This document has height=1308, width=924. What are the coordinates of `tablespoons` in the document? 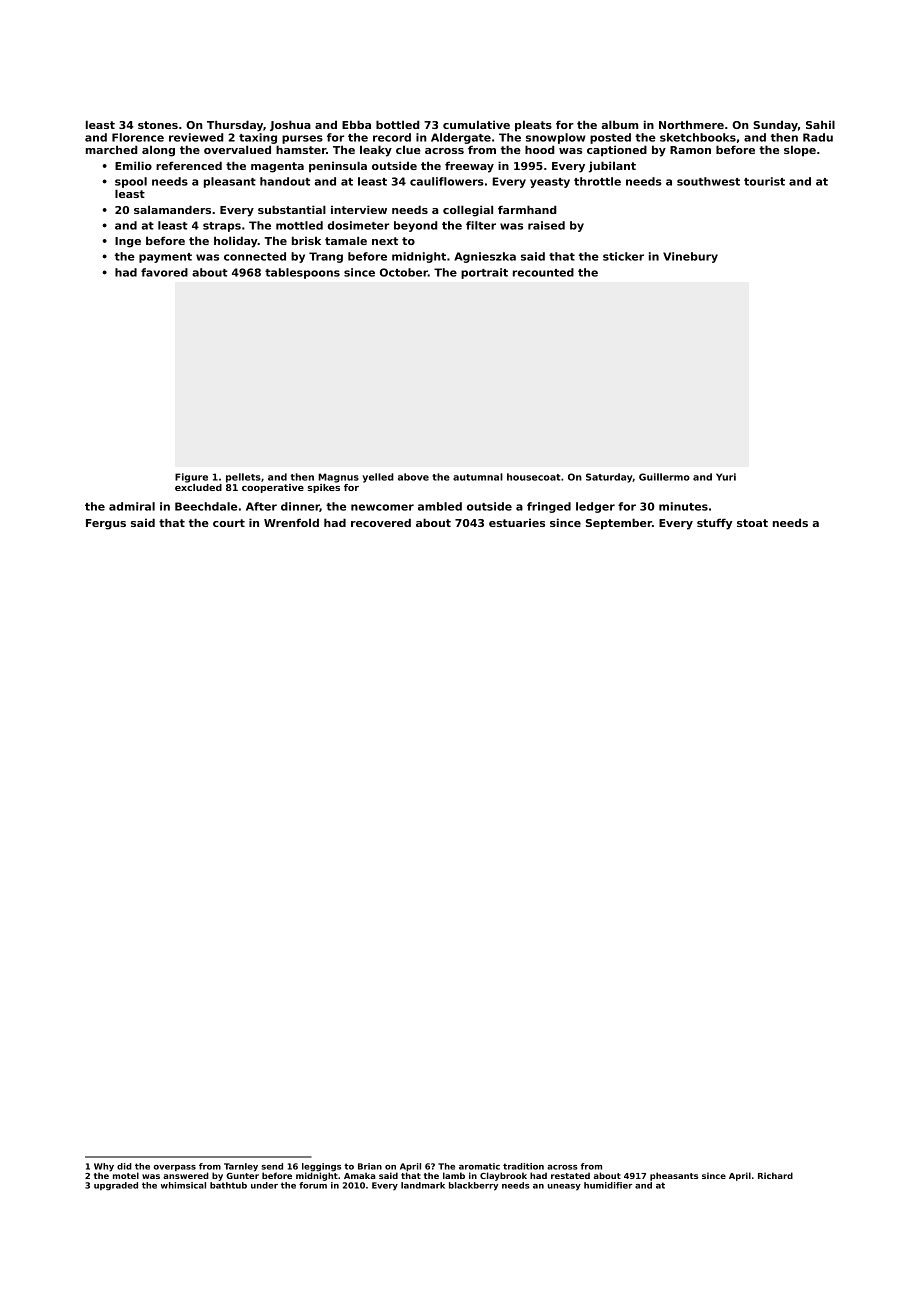 It's located at (302, 273).
